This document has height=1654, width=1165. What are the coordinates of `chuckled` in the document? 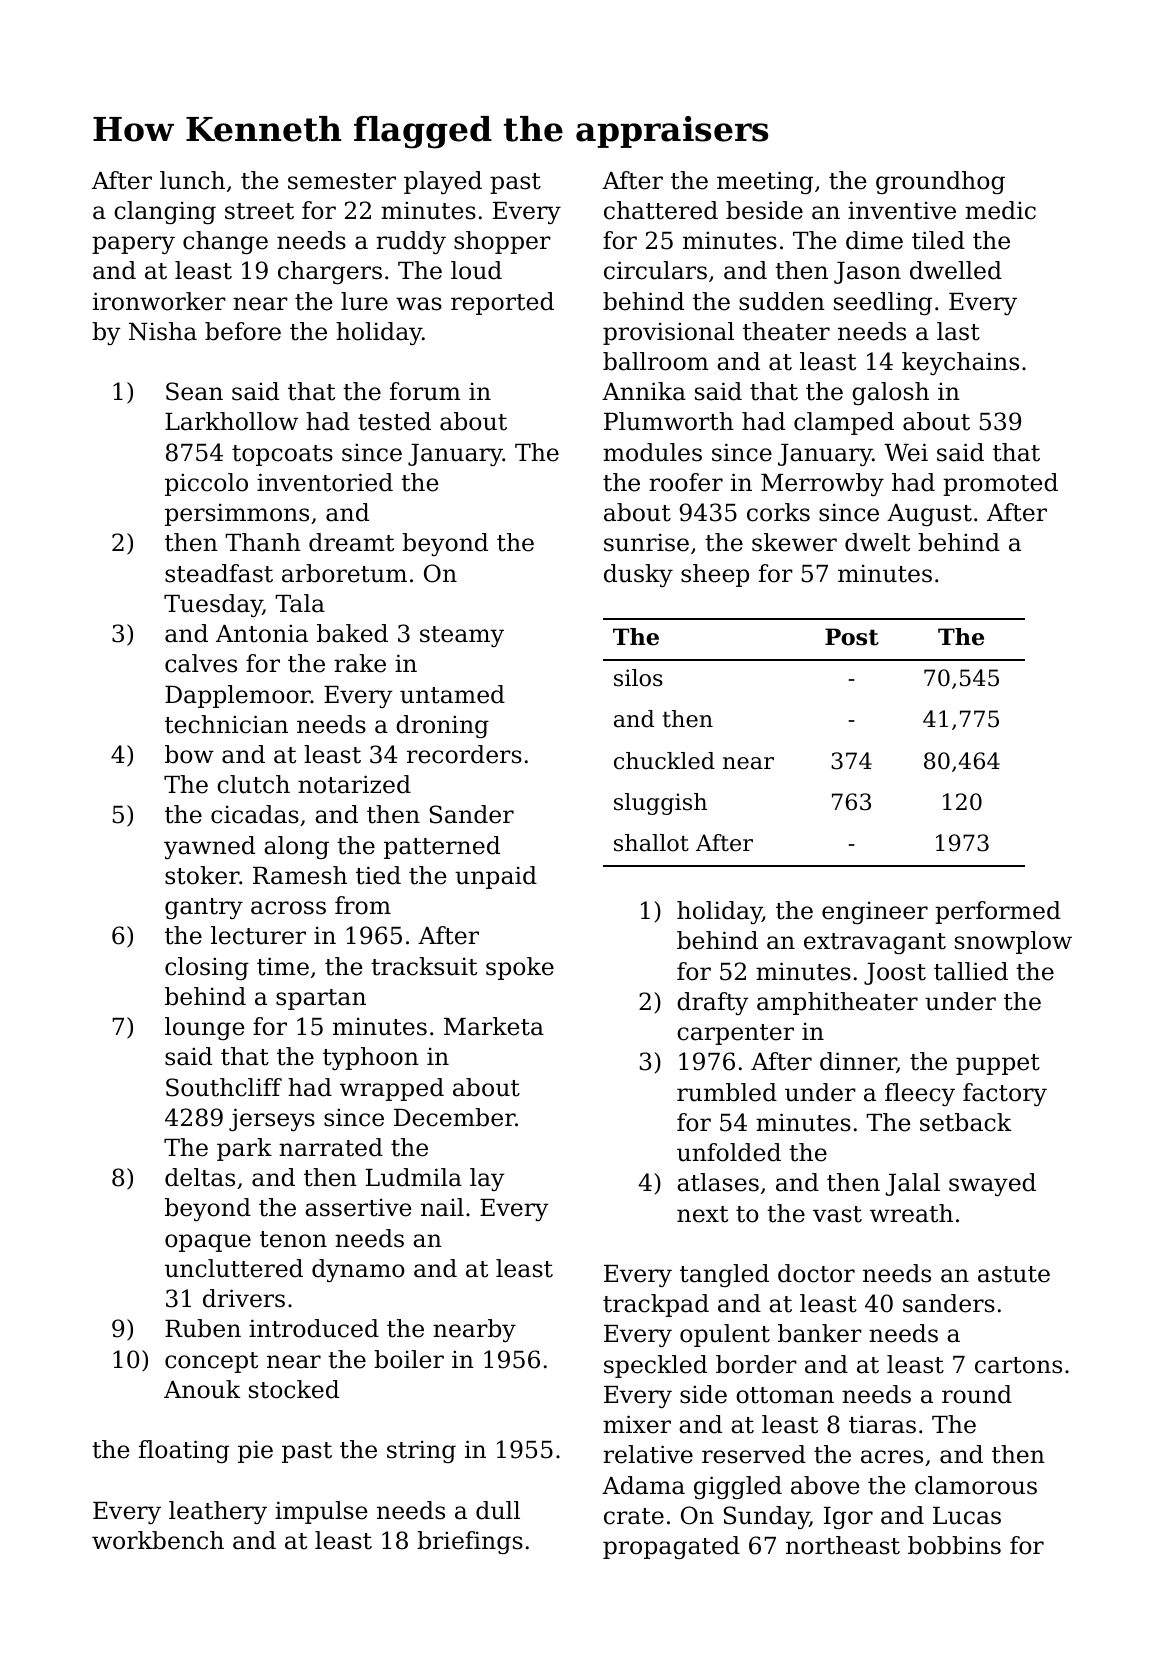 It's located at (664, 761).
